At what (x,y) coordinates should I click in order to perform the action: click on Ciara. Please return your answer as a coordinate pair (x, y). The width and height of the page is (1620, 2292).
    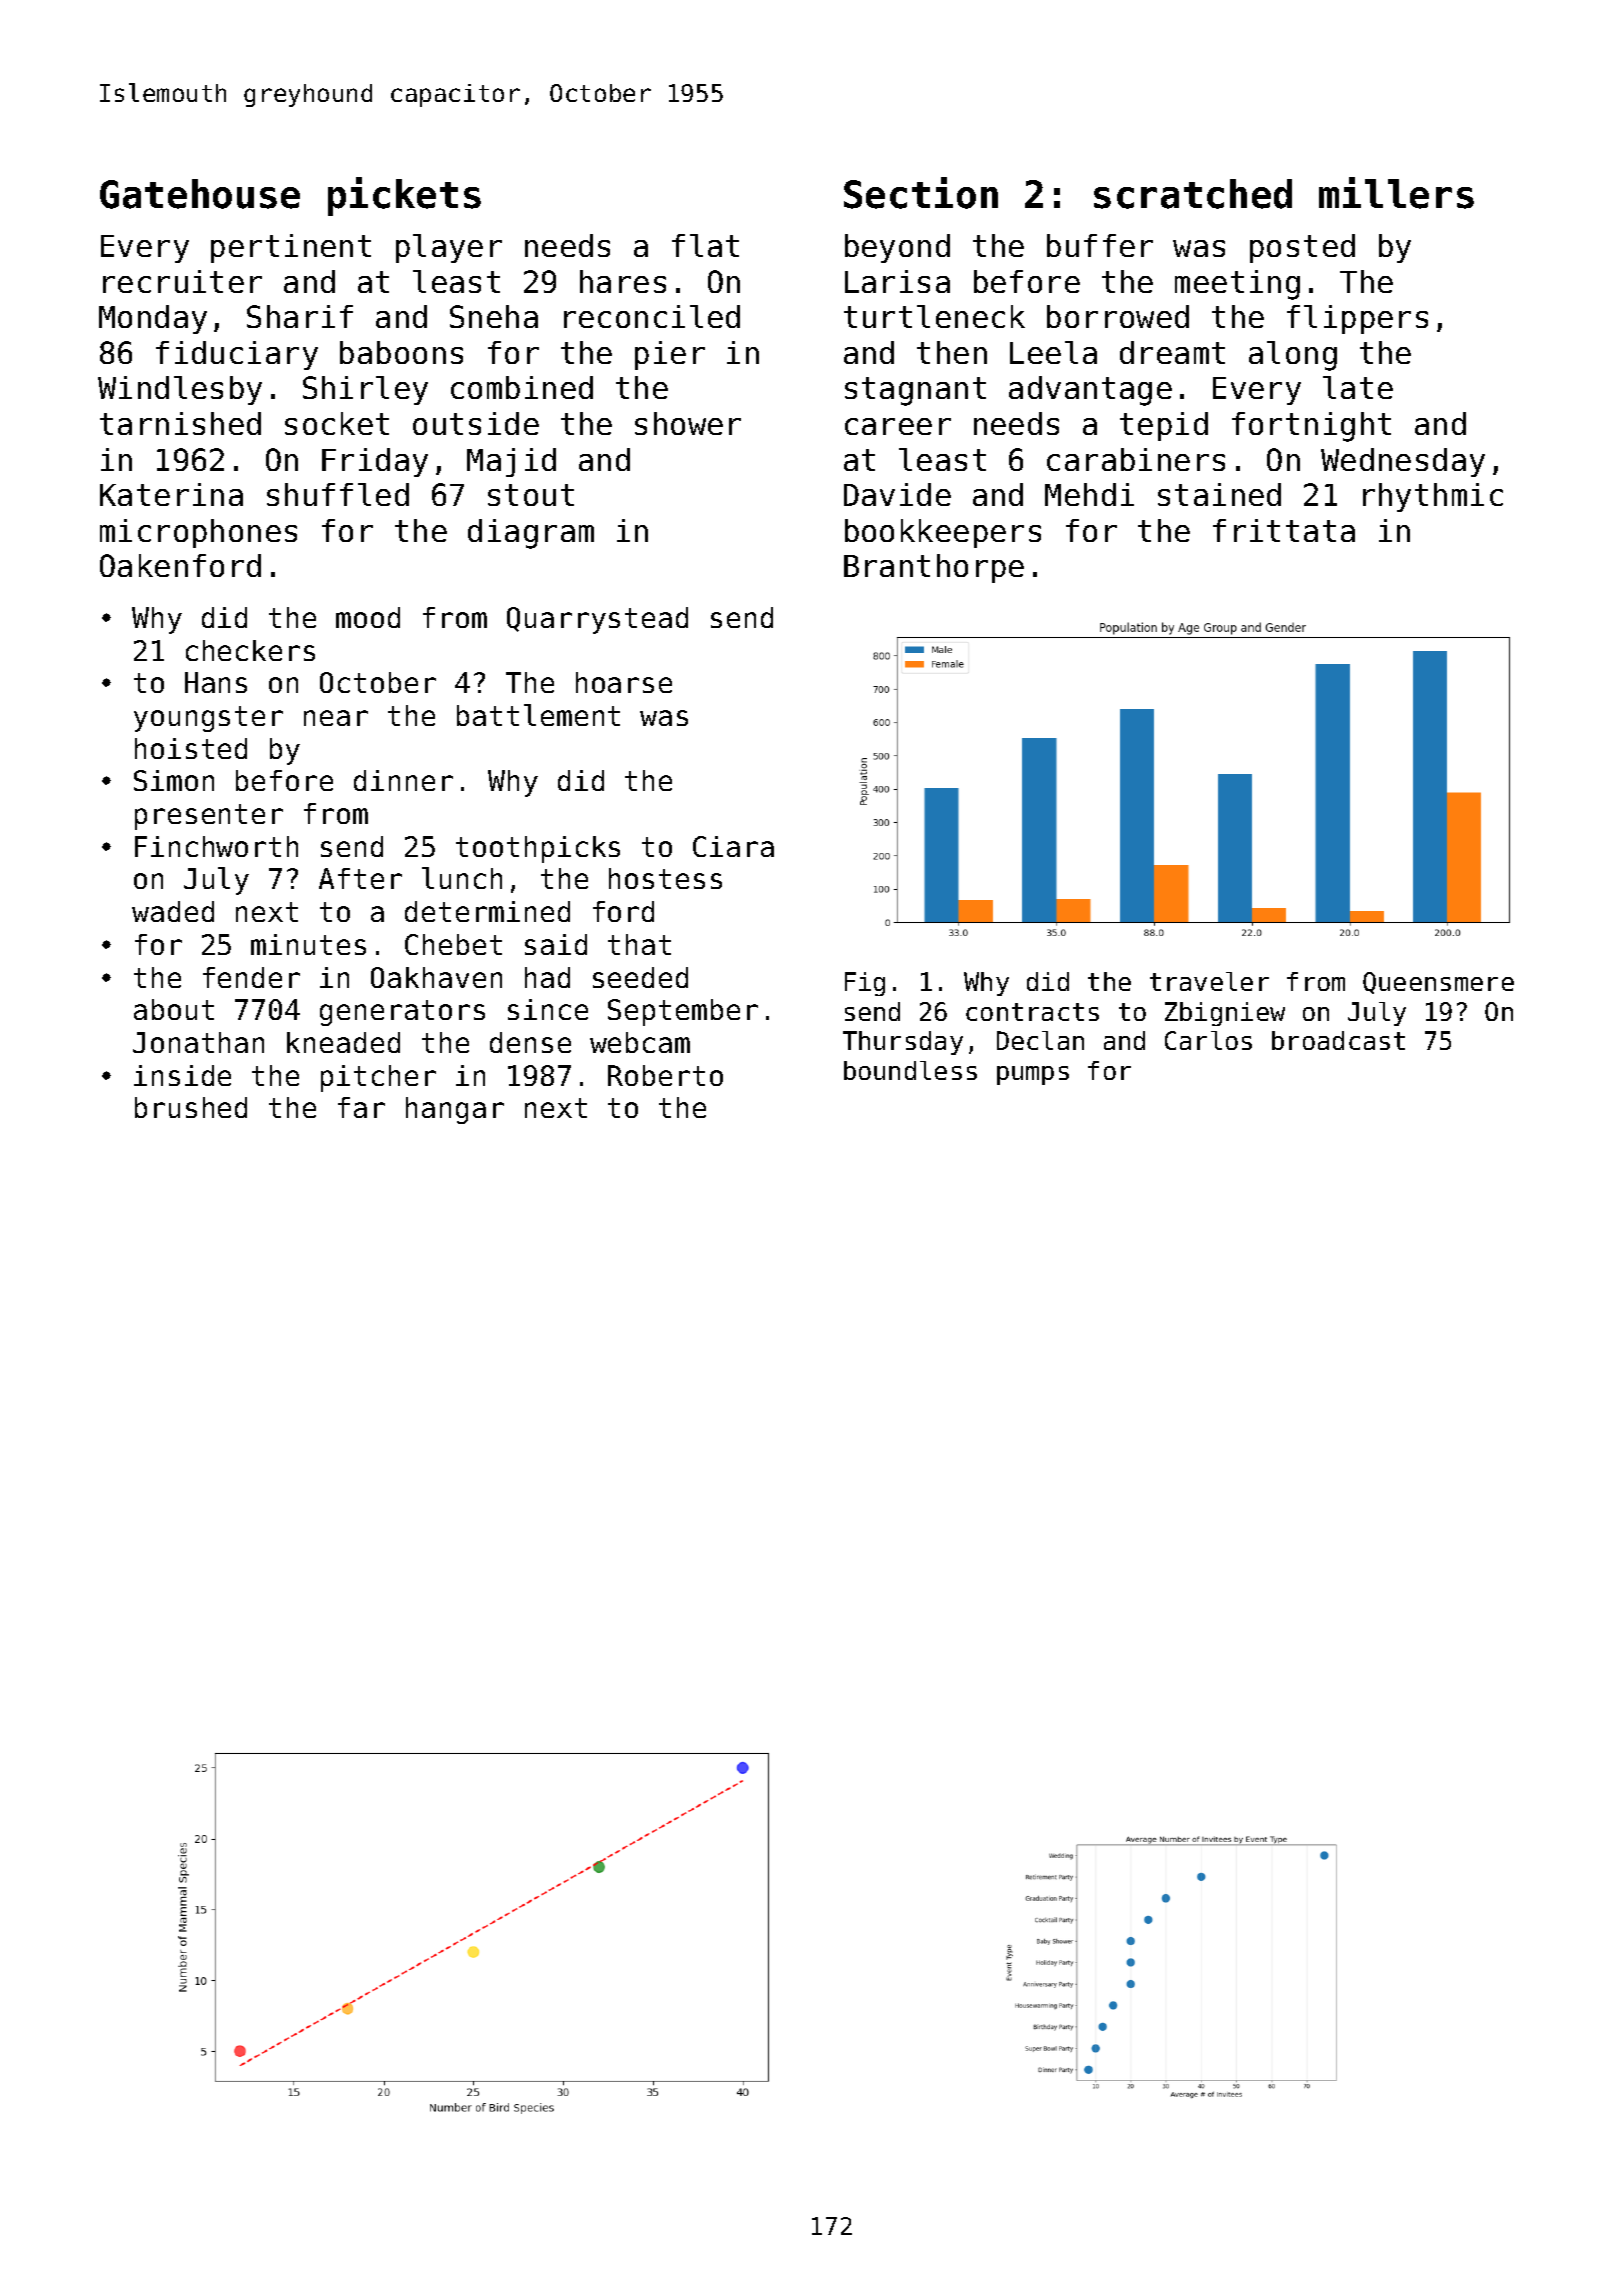
    Looking at the image, I should click on (733, 846).
